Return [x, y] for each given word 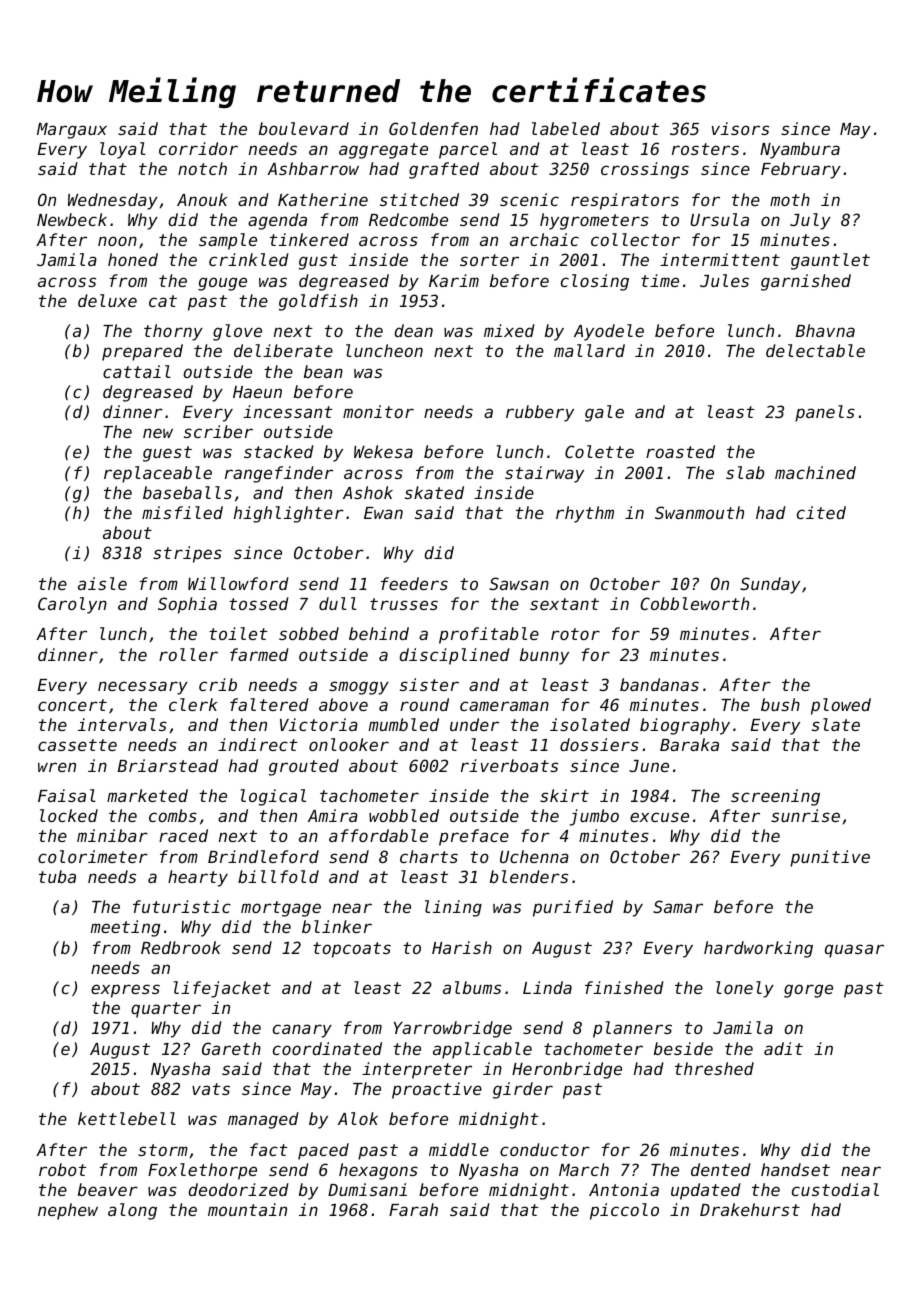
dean [414, 330]
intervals [122, 724]
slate [836, 724]
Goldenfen [433, 128]
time [660, 280]
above [343, 704]
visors [740, 128]
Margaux [72, 131]
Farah [413, 1209]
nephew [68, 1211]
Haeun [257, 392]
